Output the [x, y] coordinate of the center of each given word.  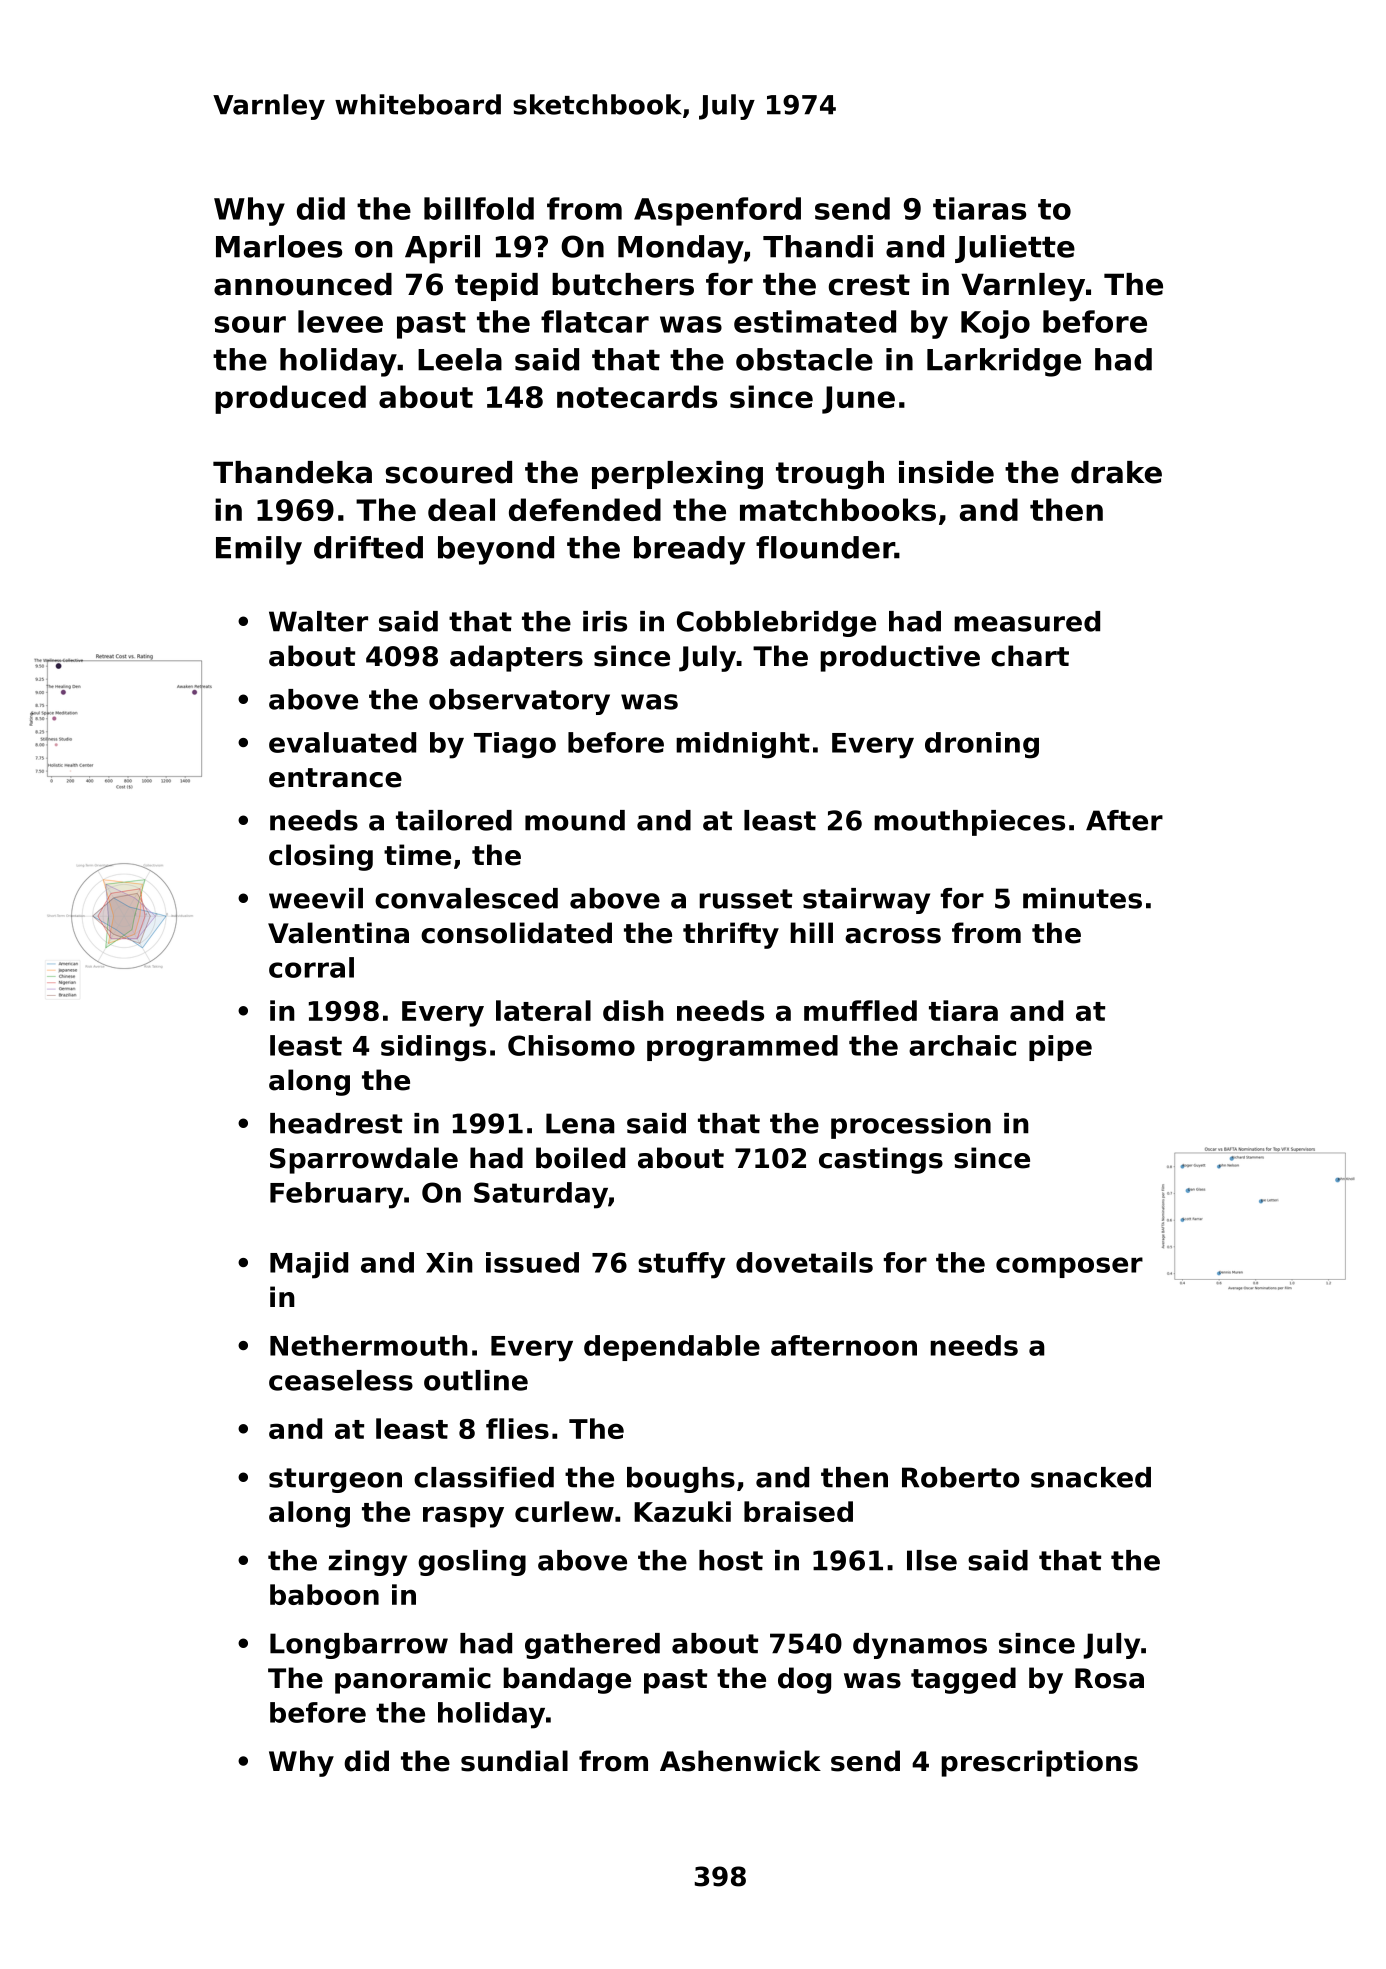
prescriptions [1040, 1763]
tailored [454, 820]
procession [911, 1126]
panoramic [413, 1680]
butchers [623, 284]
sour [250, 324]
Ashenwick [740, 1761]
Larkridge [1004, 362]
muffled [860, 1010]
